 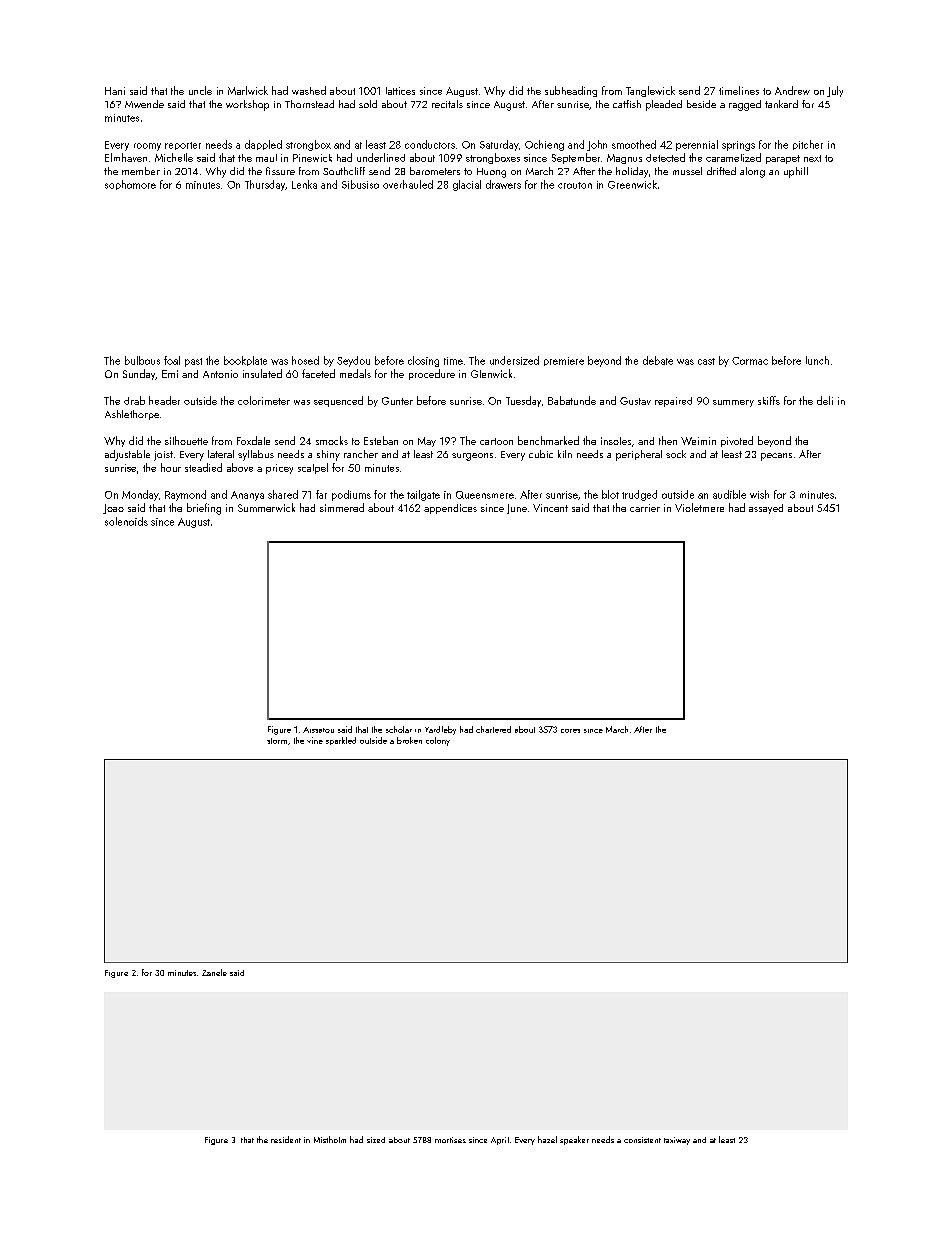 I want to click on sophomore, so click(x=130, y=185).
